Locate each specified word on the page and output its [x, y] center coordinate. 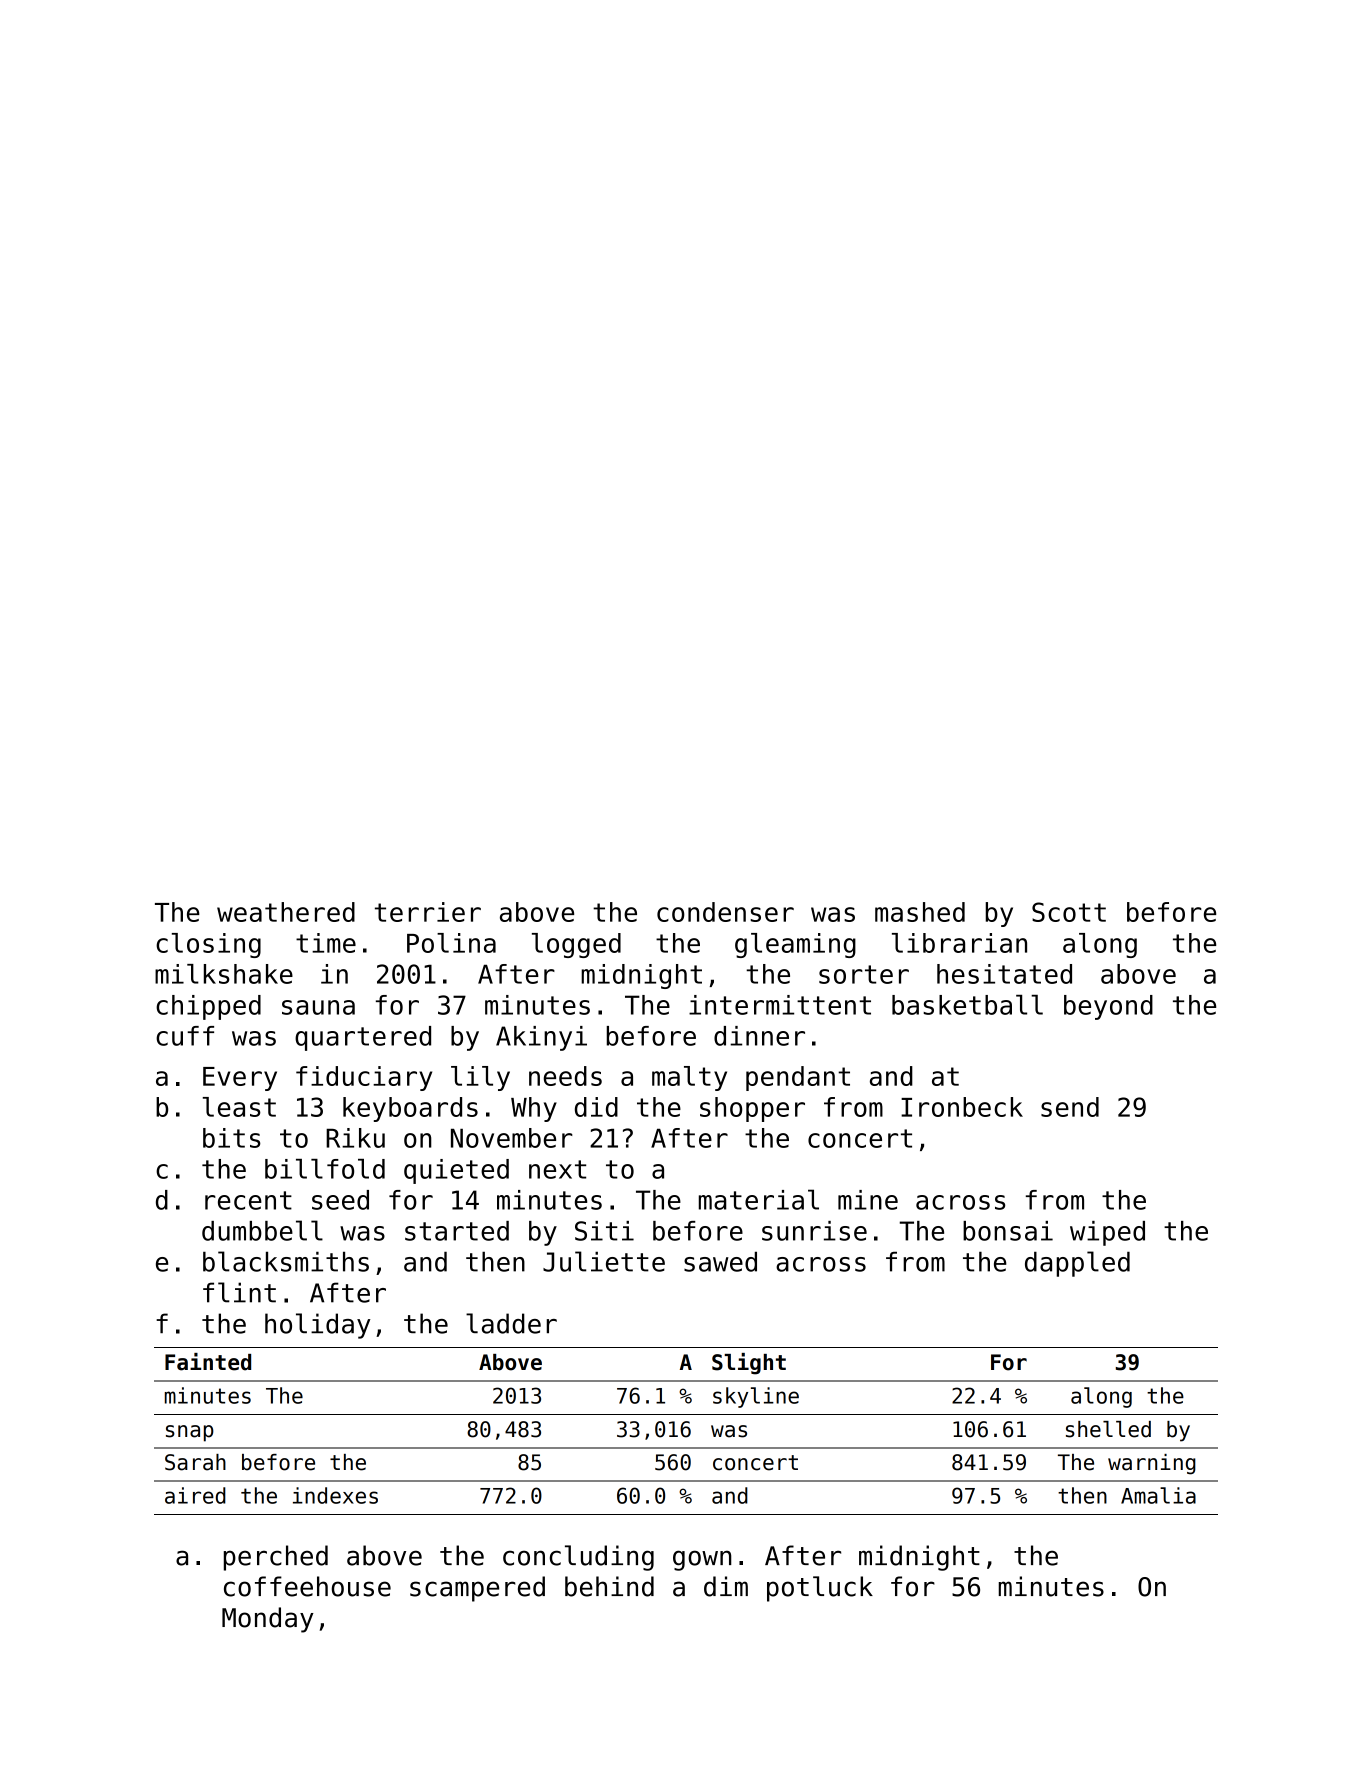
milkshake [224, 974]
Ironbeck [962, 1107]
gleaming [795, 945]
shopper [752, 1109]
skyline [756, 1397]
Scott [1069, 912]
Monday [268, 1620]
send [1070, 1107]
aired [195, 1495]
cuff [185, 1036]
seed [340, 1200]
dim [726, 1586]
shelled [1108, 1429]
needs [565, 1076]
